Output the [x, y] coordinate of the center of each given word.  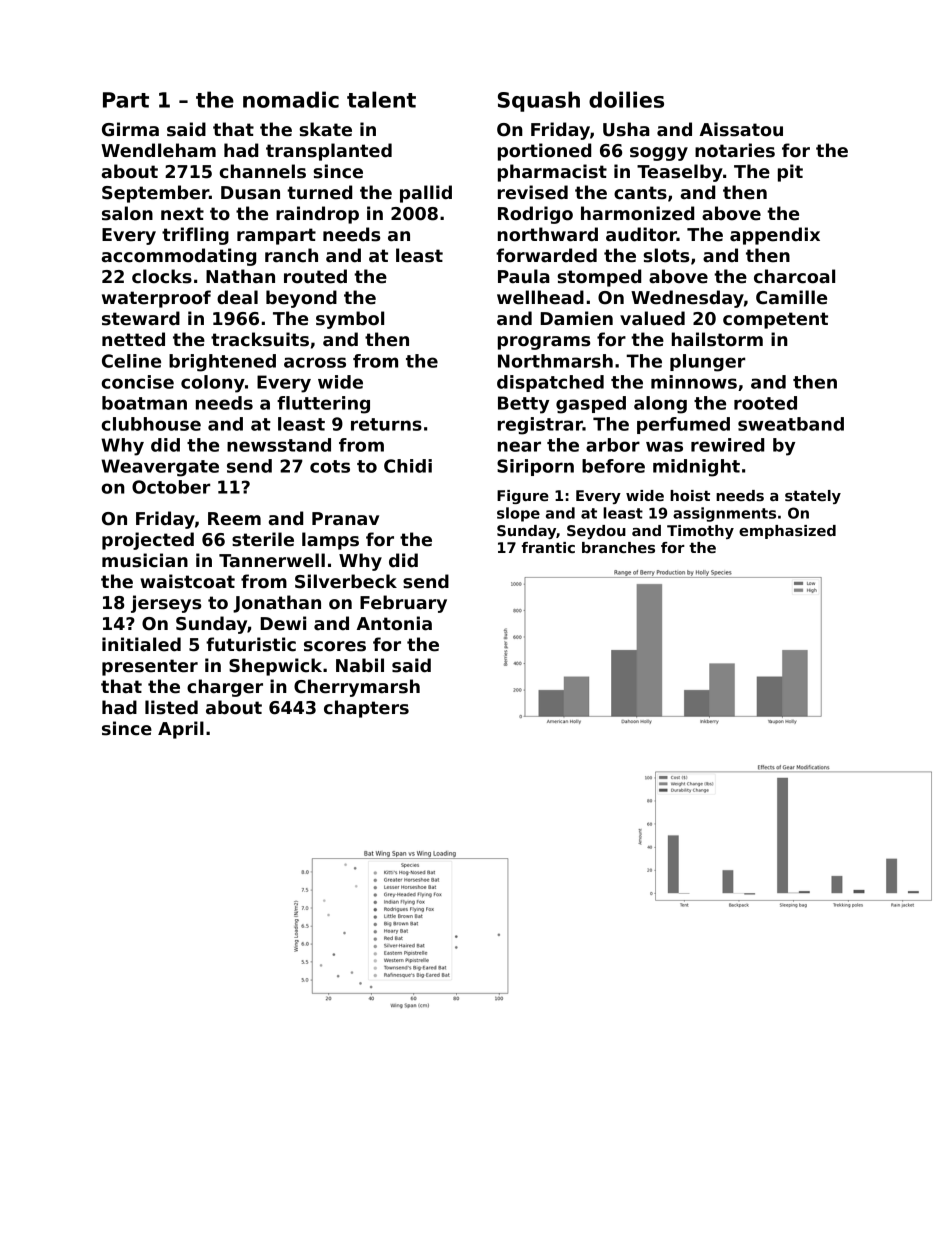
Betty [523, 405]
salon [127, 213]
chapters [366, 709]
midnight [696, 468]
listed [171, 707]
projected [148, 541]
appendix [775, 236]
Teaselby [680, 173]
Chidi [408, 466]
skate [325, 129]
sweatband [791, 424]
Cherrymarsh [357, 688]
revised [533, 192]
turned [319, 192]
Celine [131, 361]
